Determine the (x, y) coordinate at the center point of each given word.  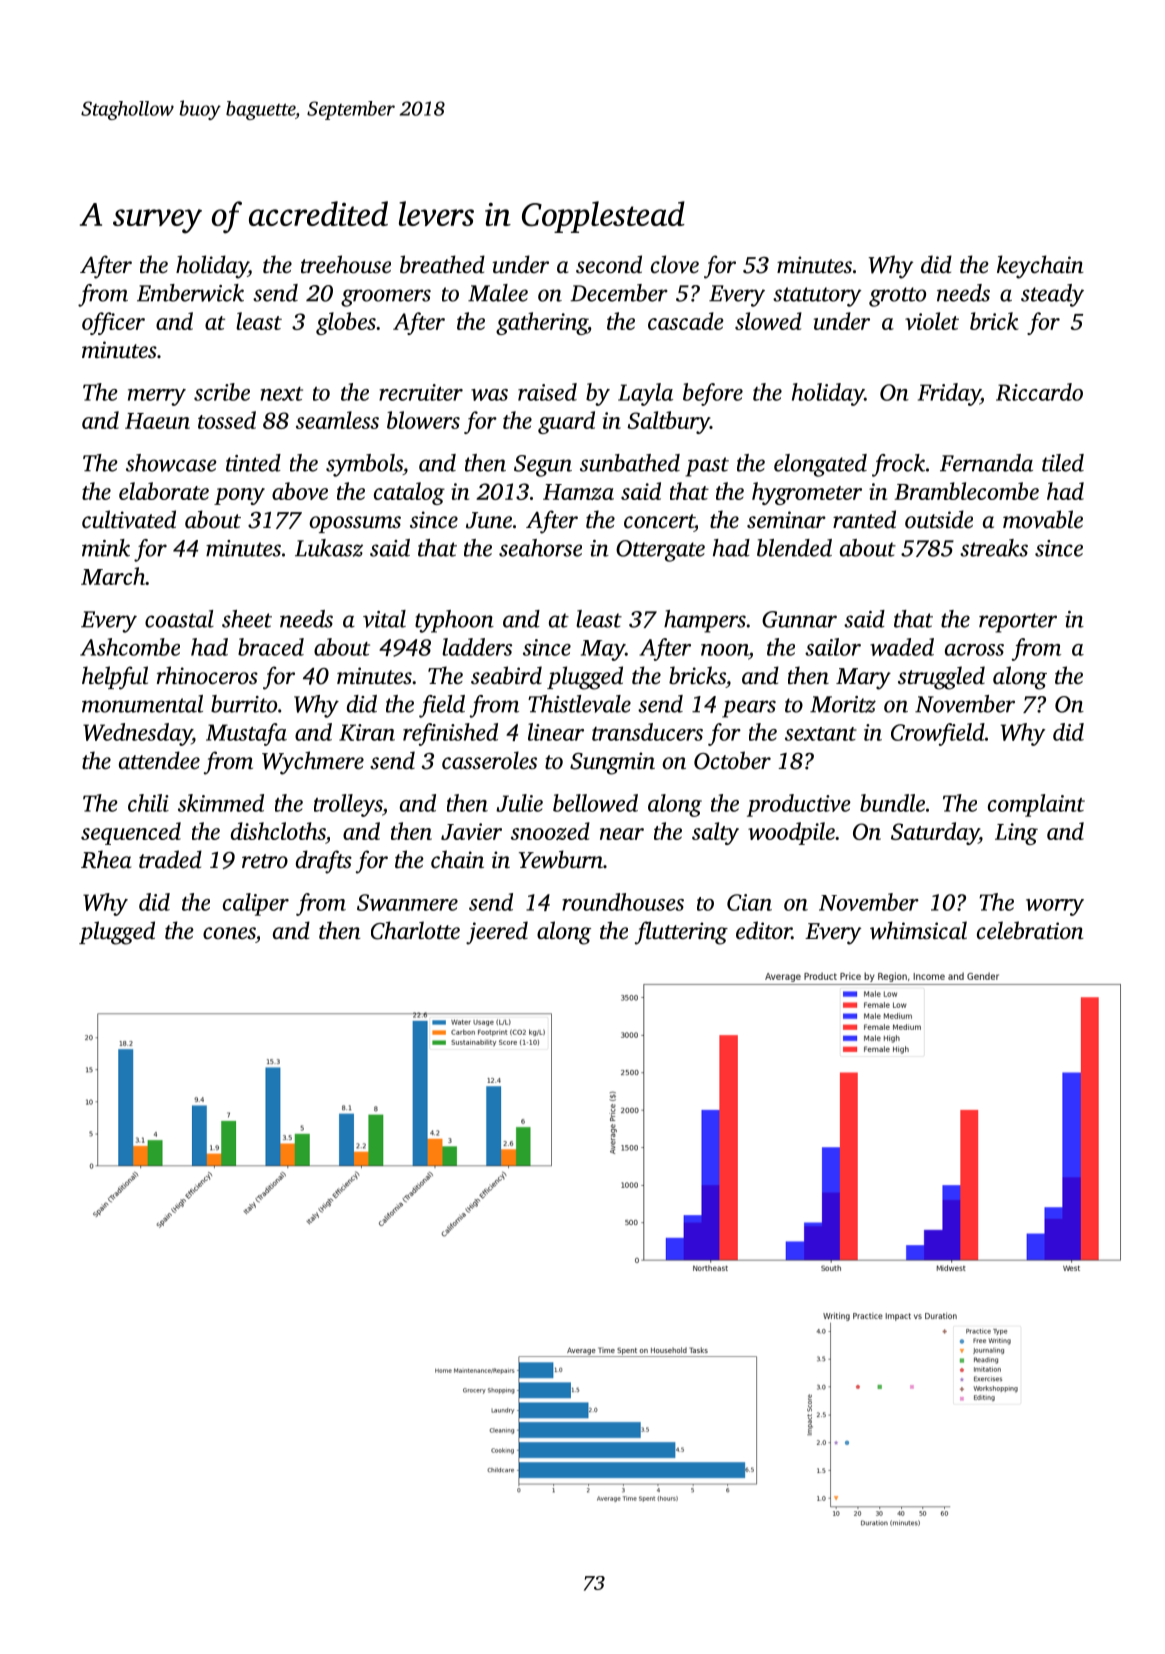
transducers (647, 732)
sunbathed (630, 463)
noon (725, 650)
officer (113, 323)
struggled (941, 678)
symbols (364, 465)
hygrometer (807, 493)
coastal (179, 619)
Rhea (106, 859)
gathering (541, 323)
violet (932, 321)
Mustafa (246, 734)
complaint (1036, 805)
